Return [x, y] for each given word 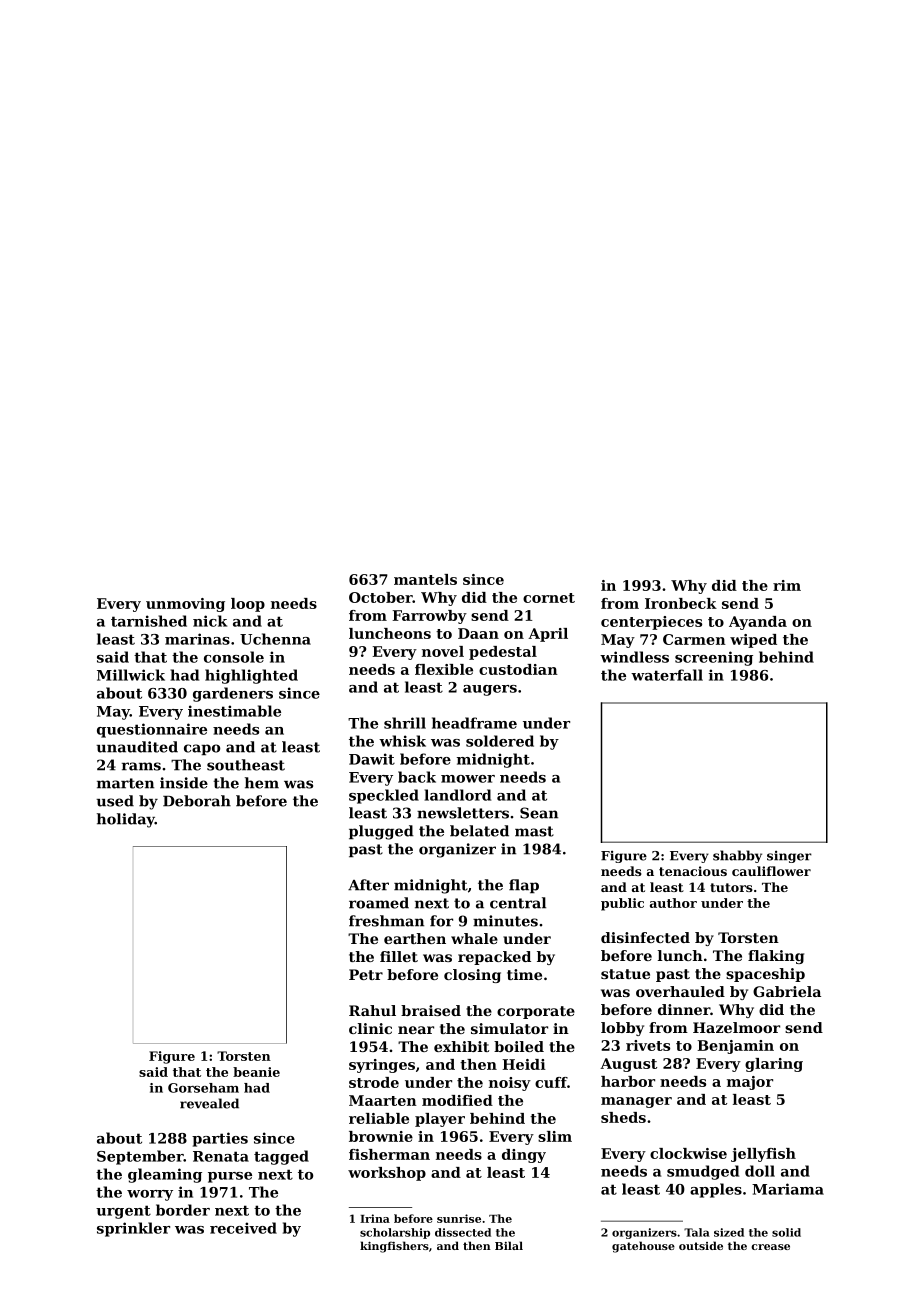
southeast [246, 765]
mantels [425, 579]
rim [787, 585]
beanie [256, 1072]
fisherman [389, 1154]
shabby [737, 856]
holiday [126, 820]
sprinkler [133, 1229]
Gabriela [787, 991]
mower [468, 779]
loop [248, 605]
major [750, 1083]
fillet [399, 956]
